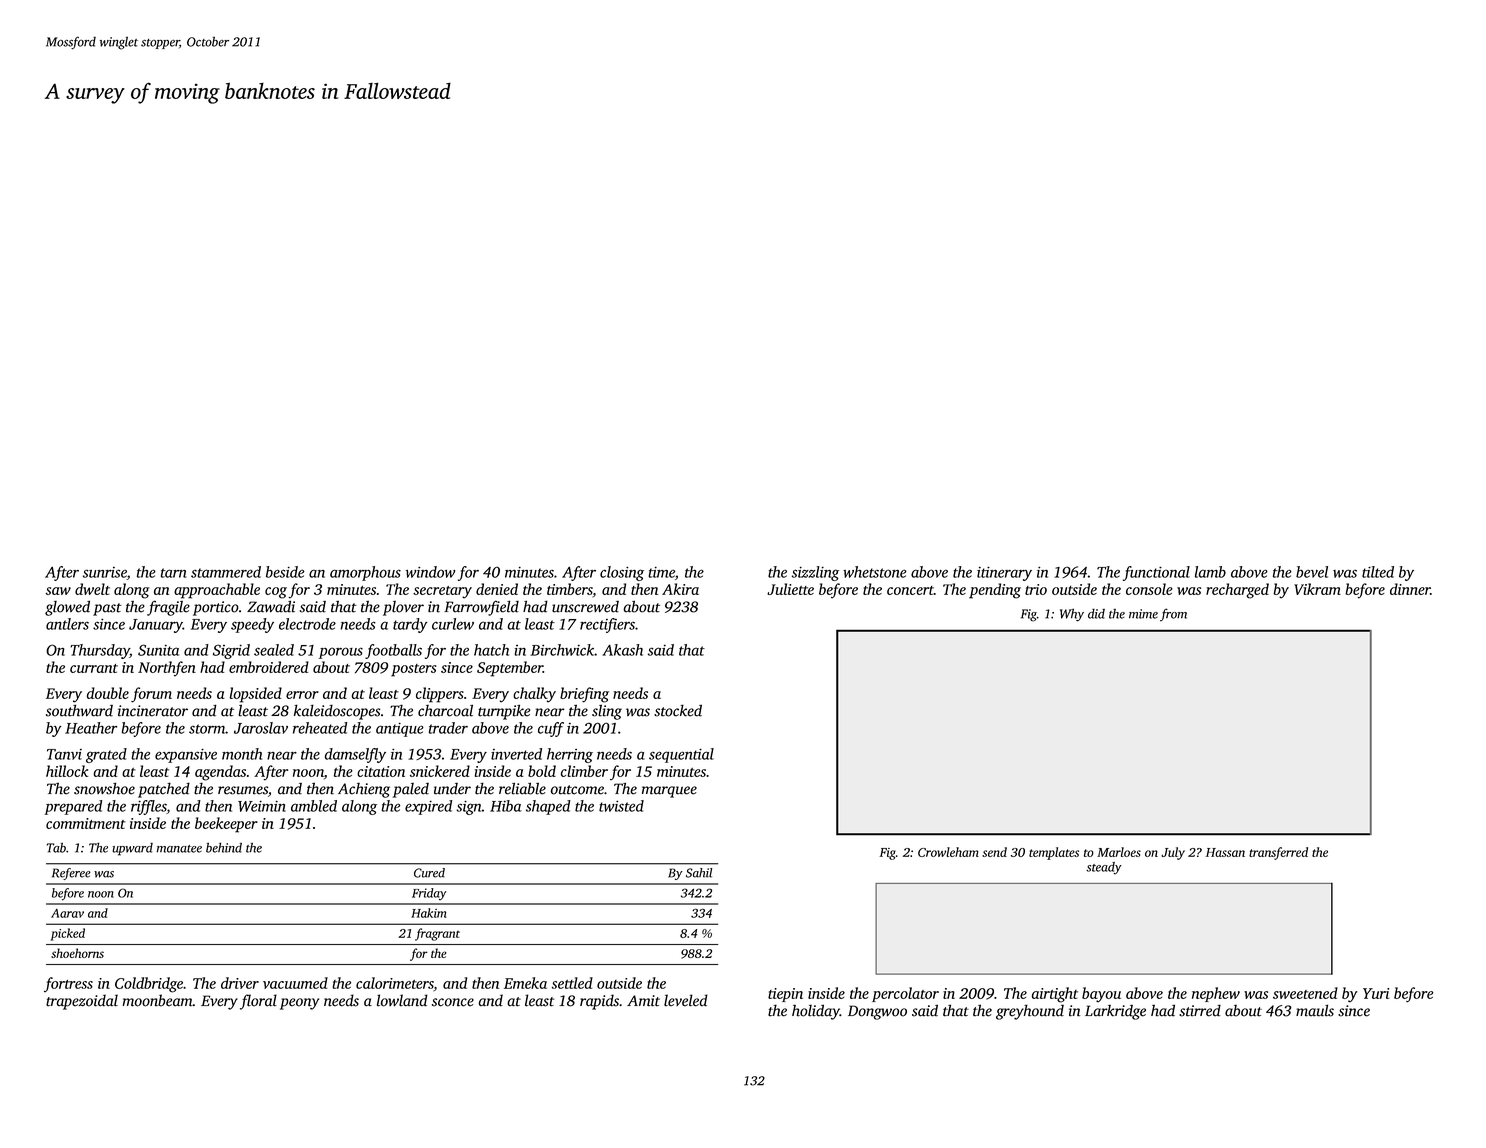  Describe the element at coordinates (269, 667) in the document. I see `embroidered` at that location.
